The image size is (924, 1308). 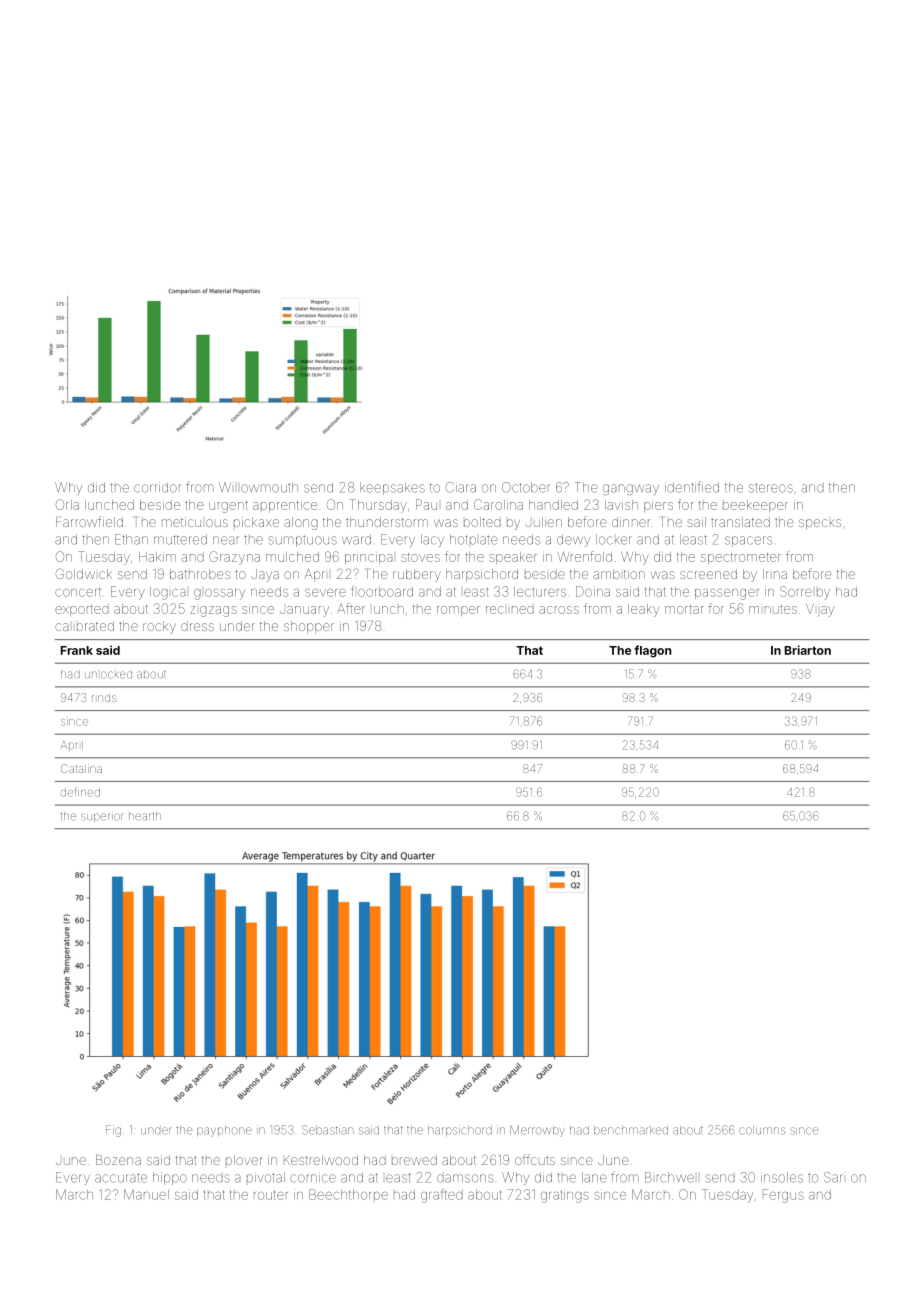 I want to click on flagon, so click(x=652, y=651).
